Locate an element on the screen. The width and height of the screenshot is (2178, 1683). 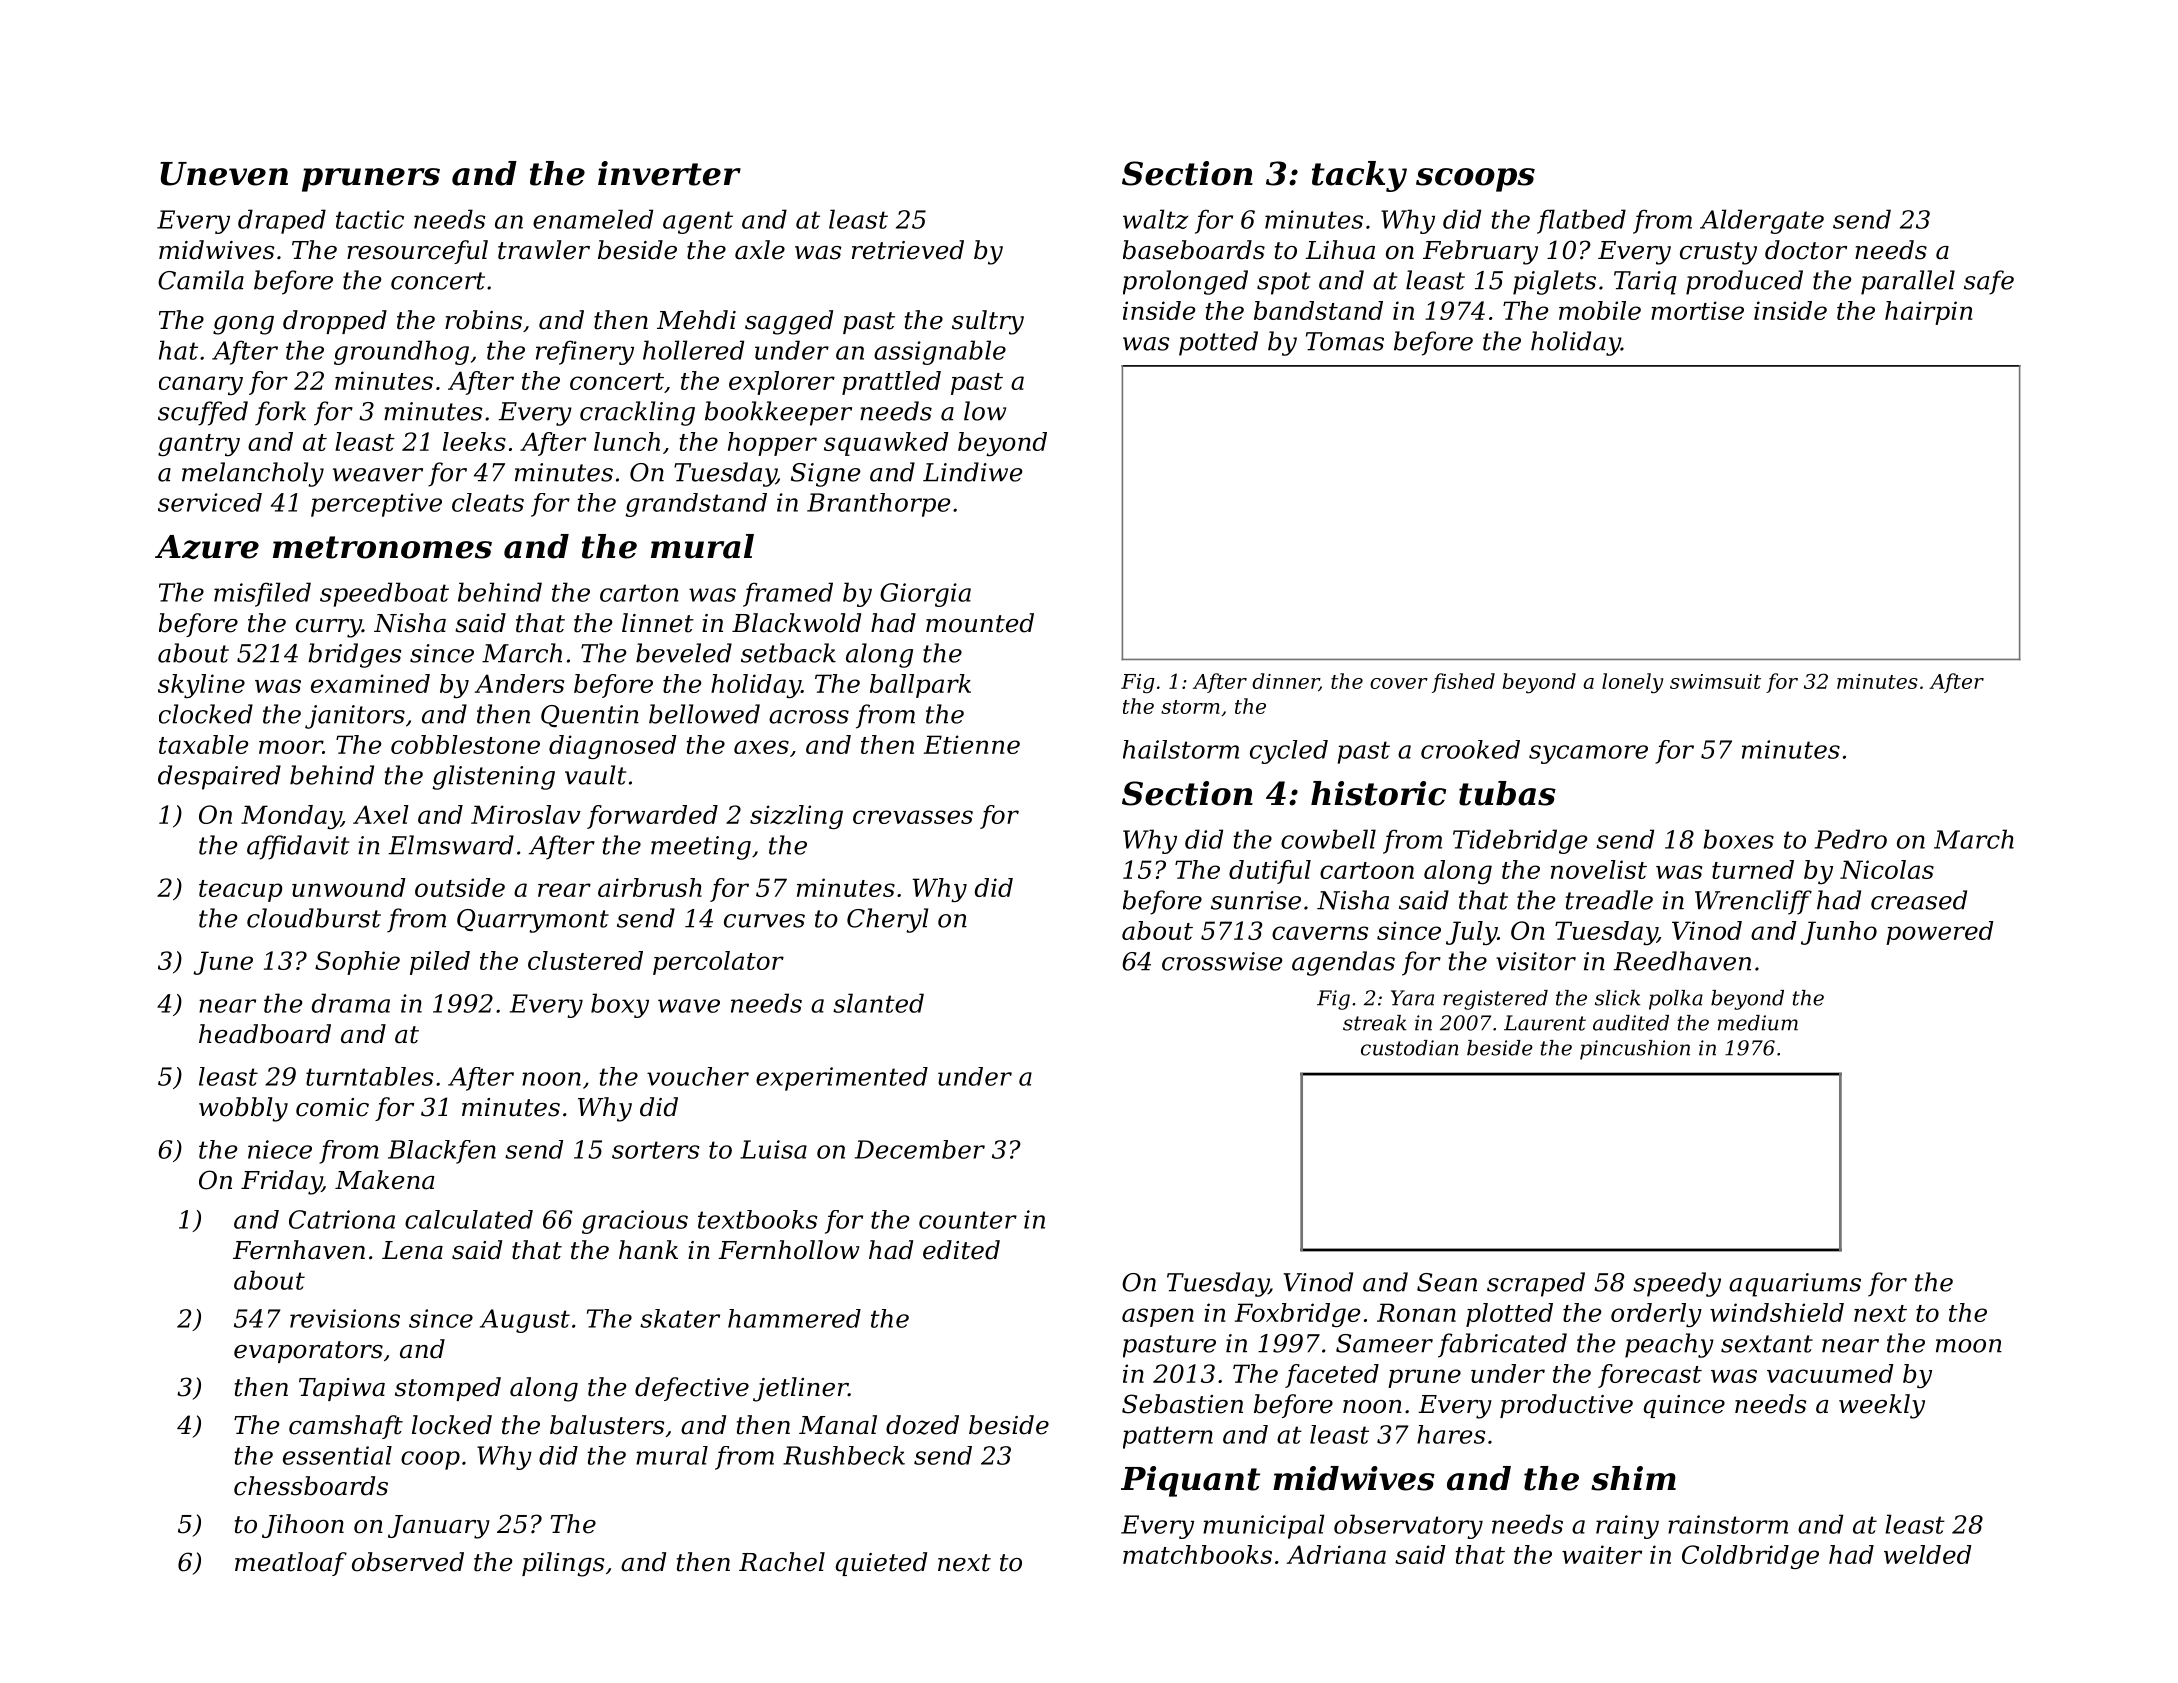
streak is located at coordinates (1374, 1023).
